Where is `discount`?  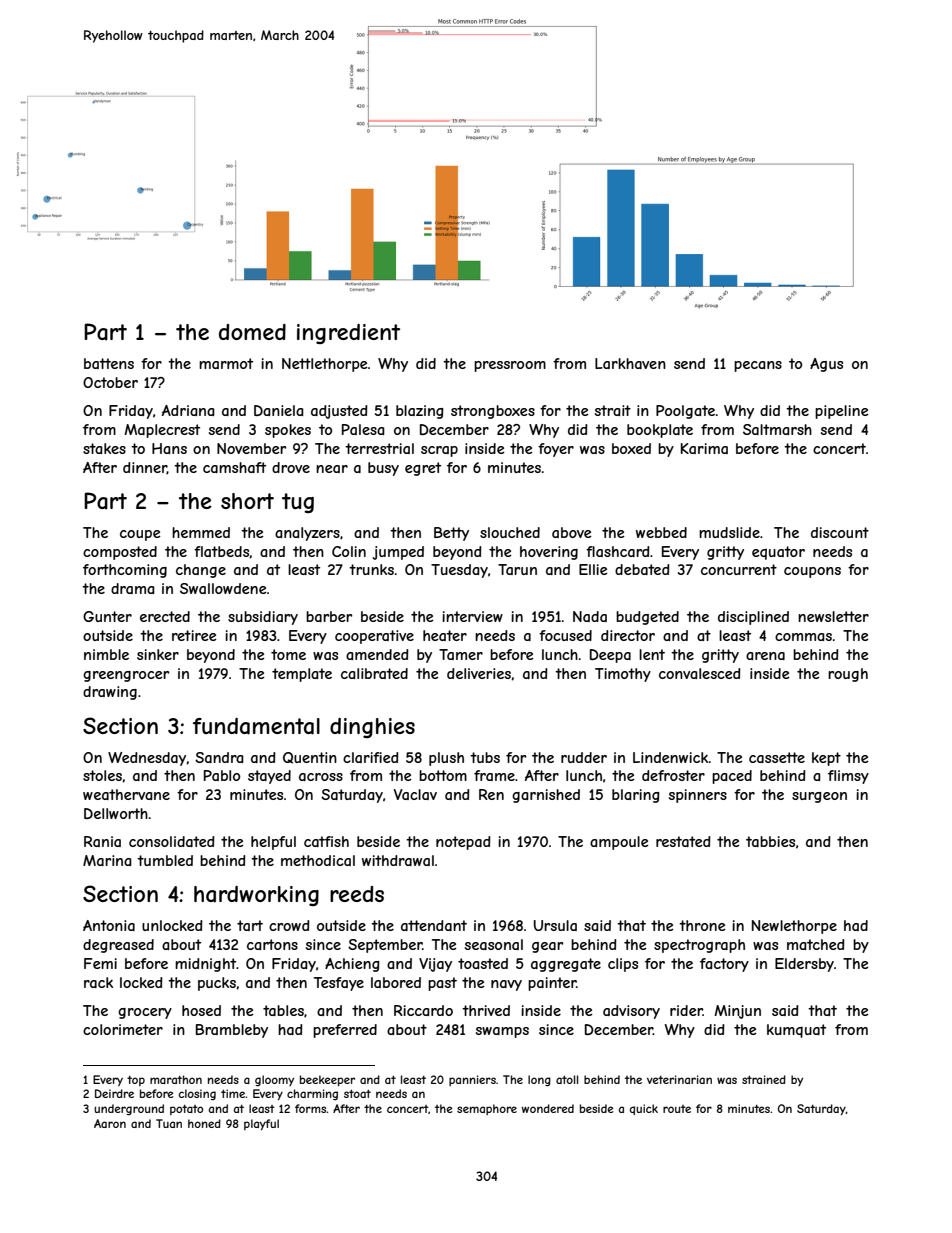 discount is located at coordinates (840, 532).
